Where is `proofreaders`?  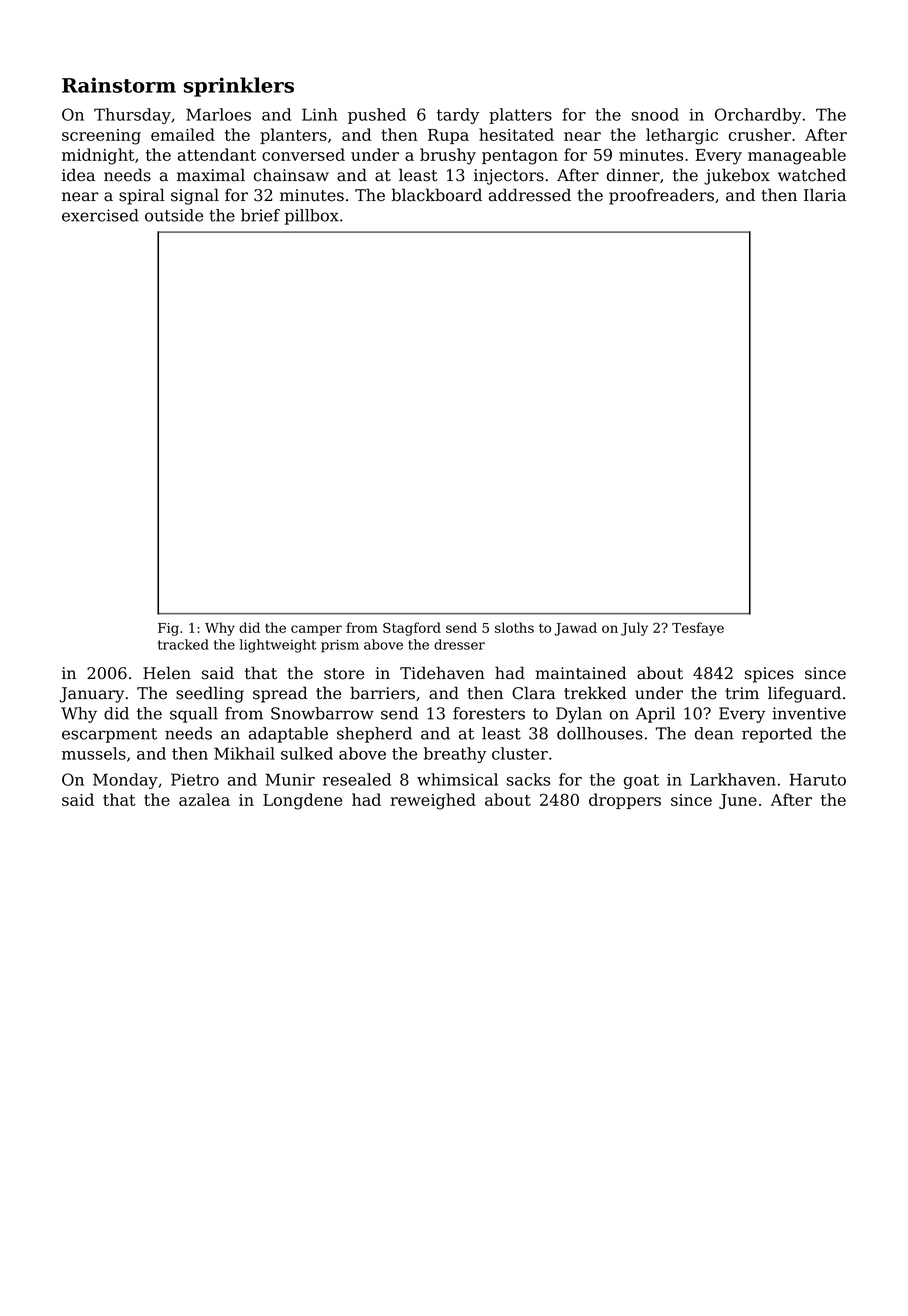 proofreaders is located at coordinates (661, 196).
